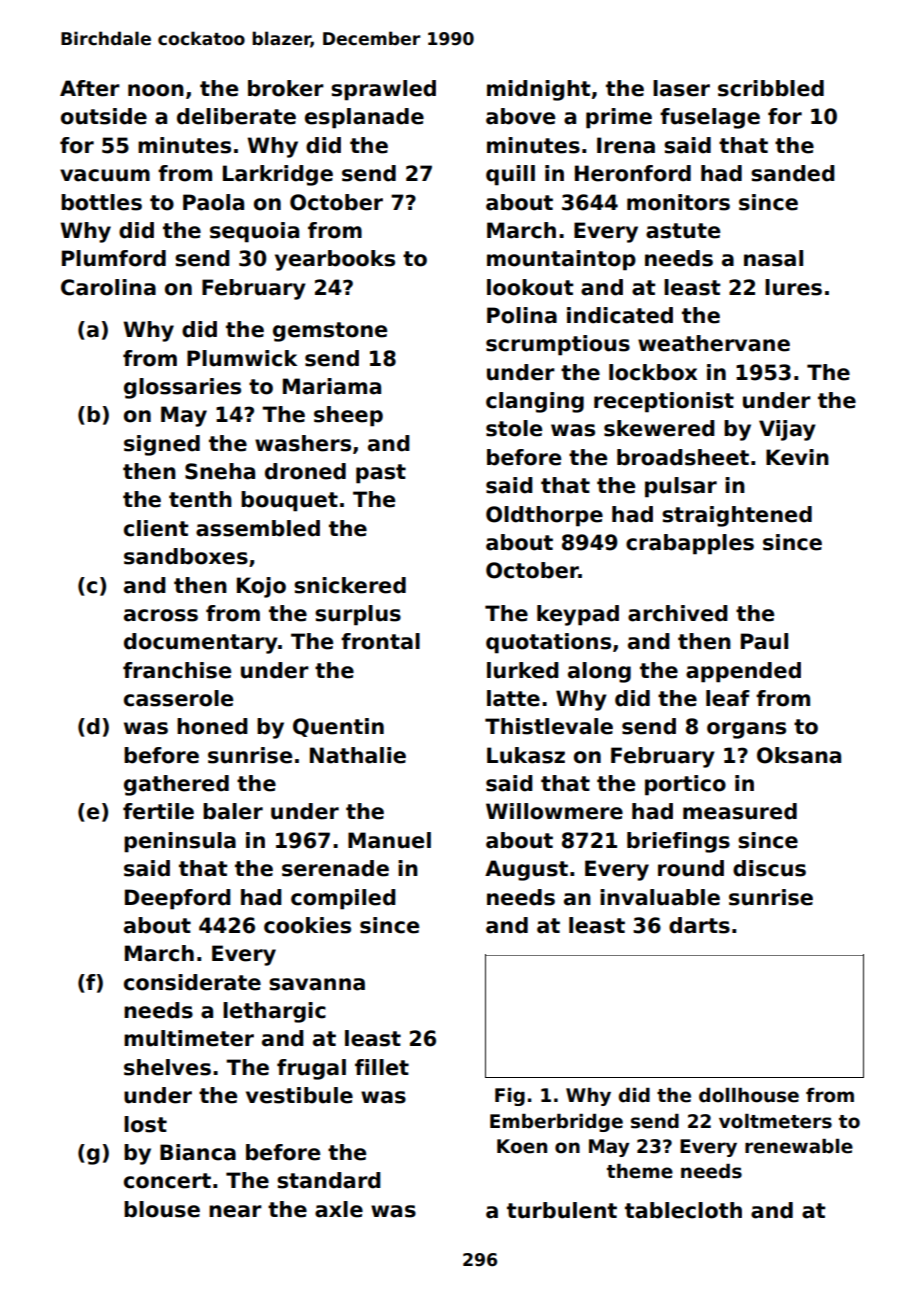 The image size is (924, 1314). What do you see at coordinates (797, 457) in the screenshot?
I see `Kevin` at bounding box center [797, 457].
